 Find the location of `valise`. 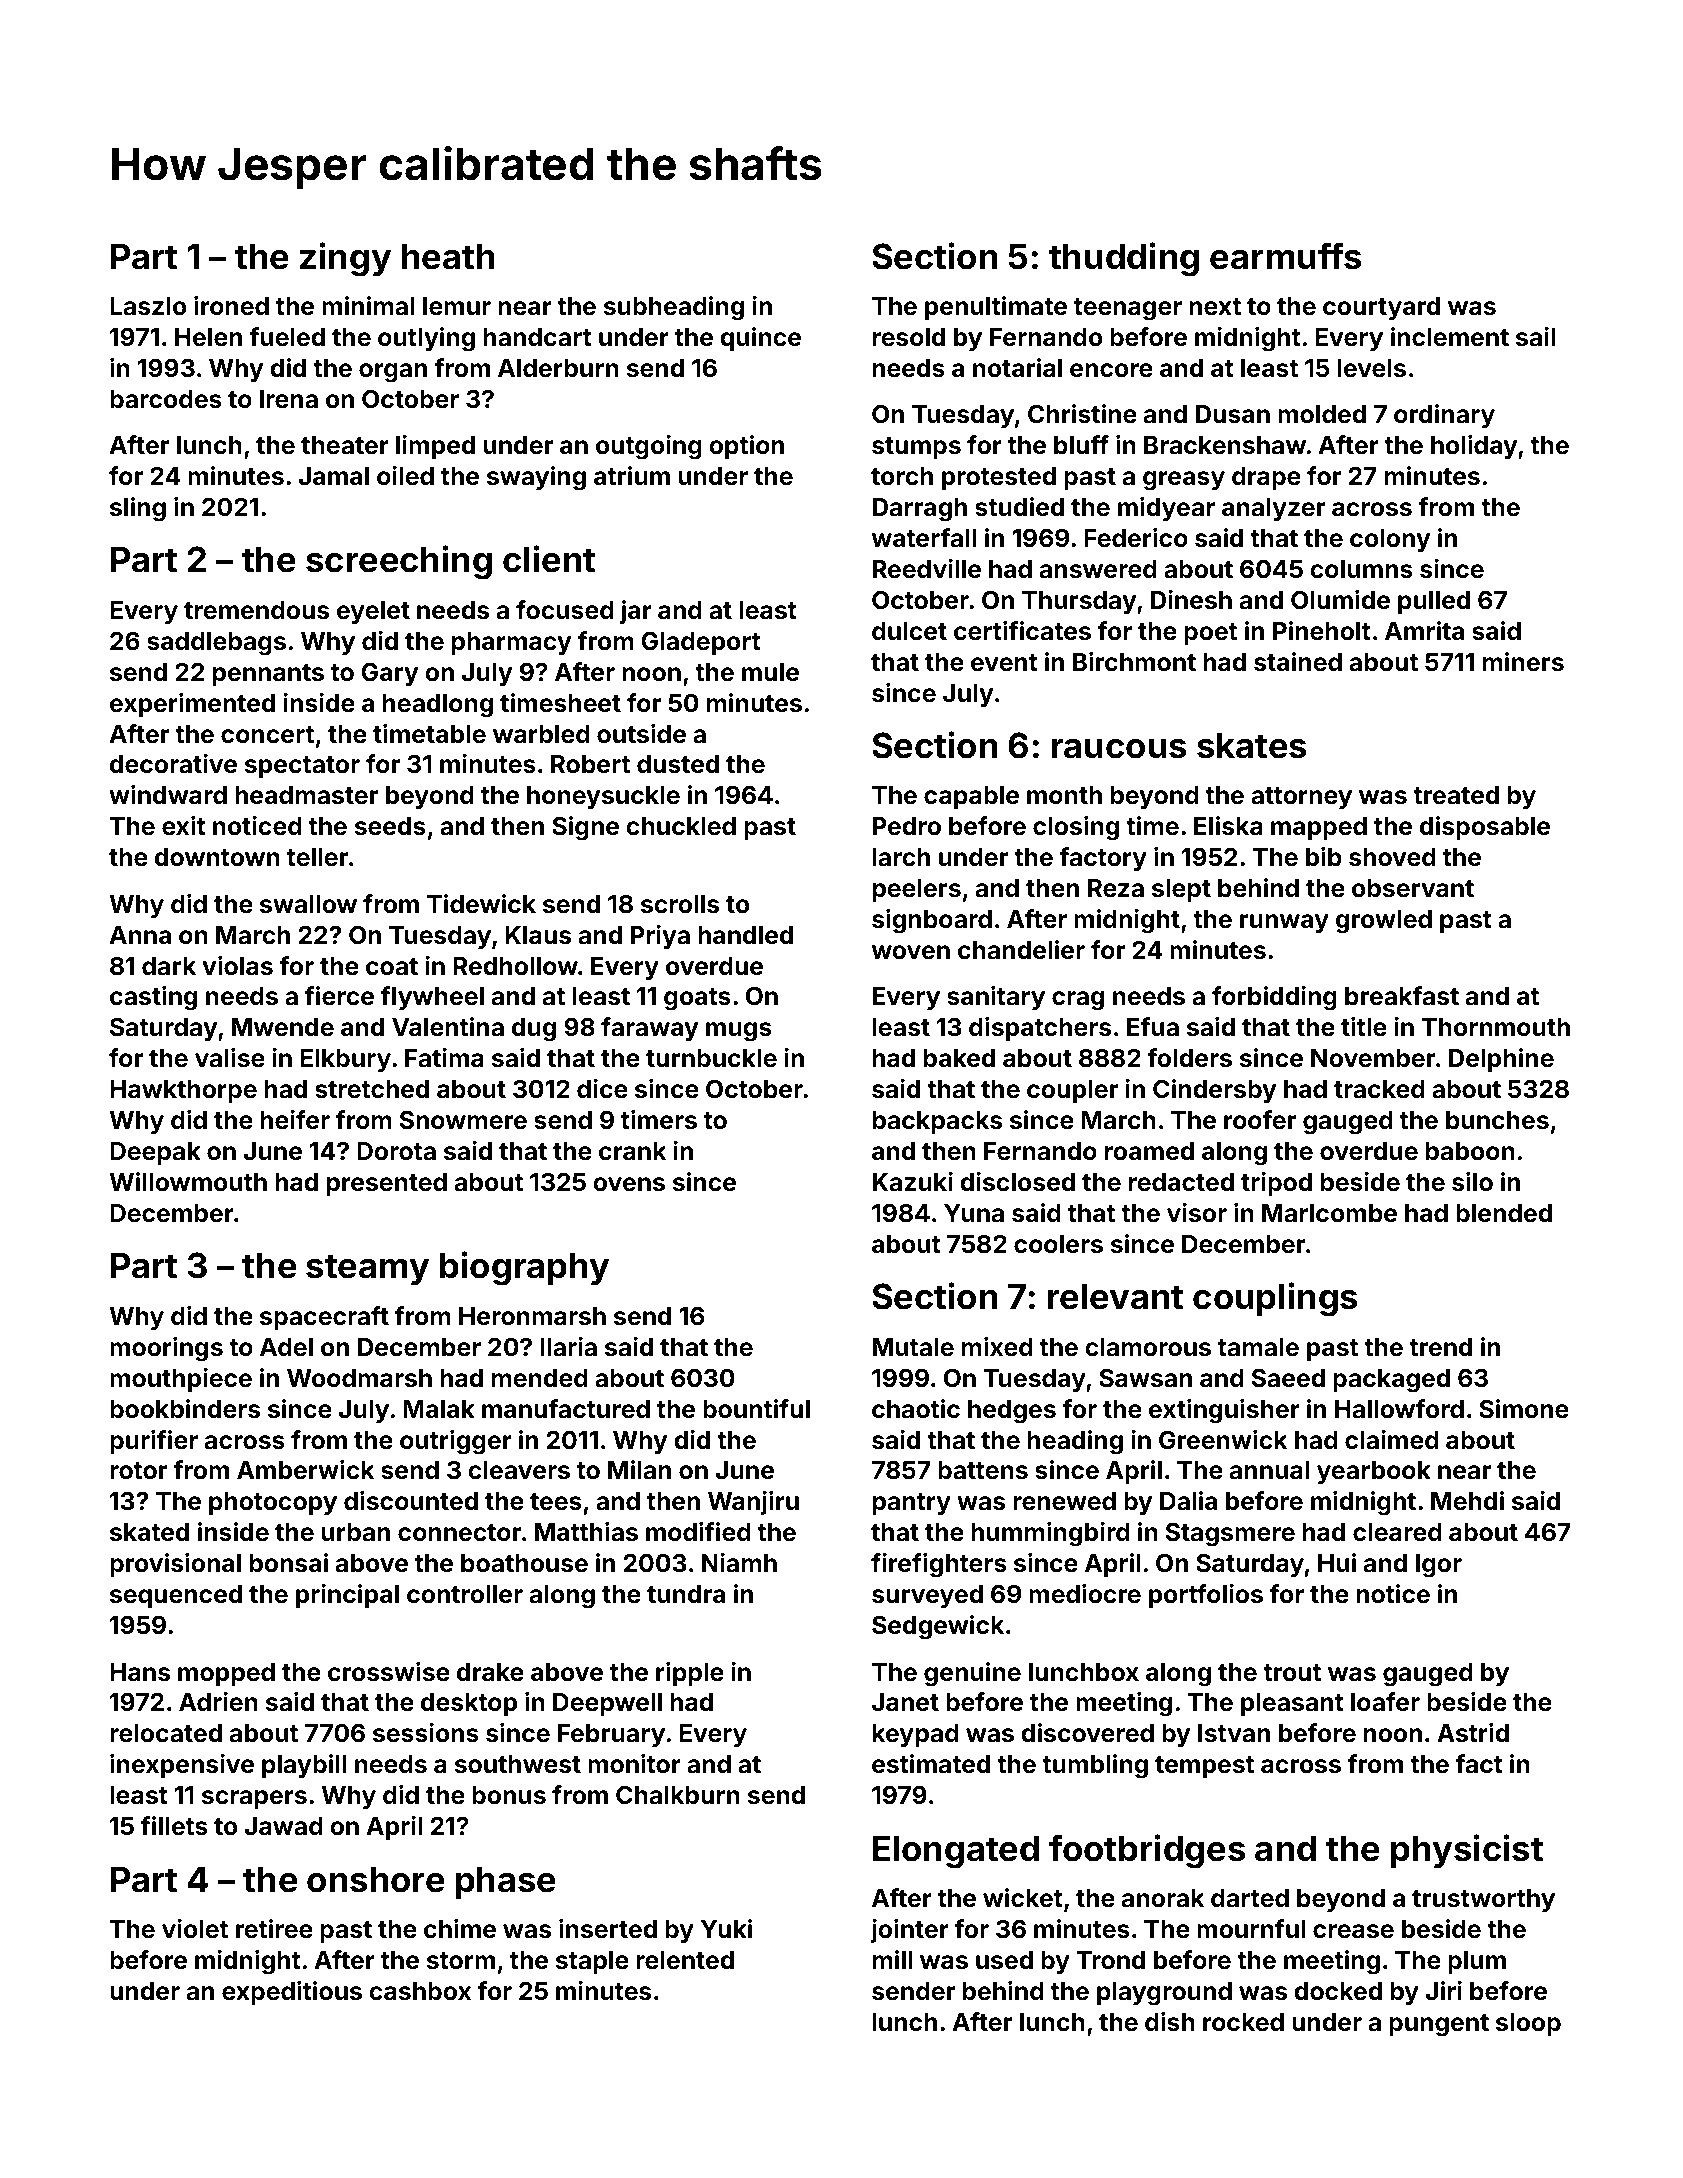

valise is located at coordinates (230, 1058).
